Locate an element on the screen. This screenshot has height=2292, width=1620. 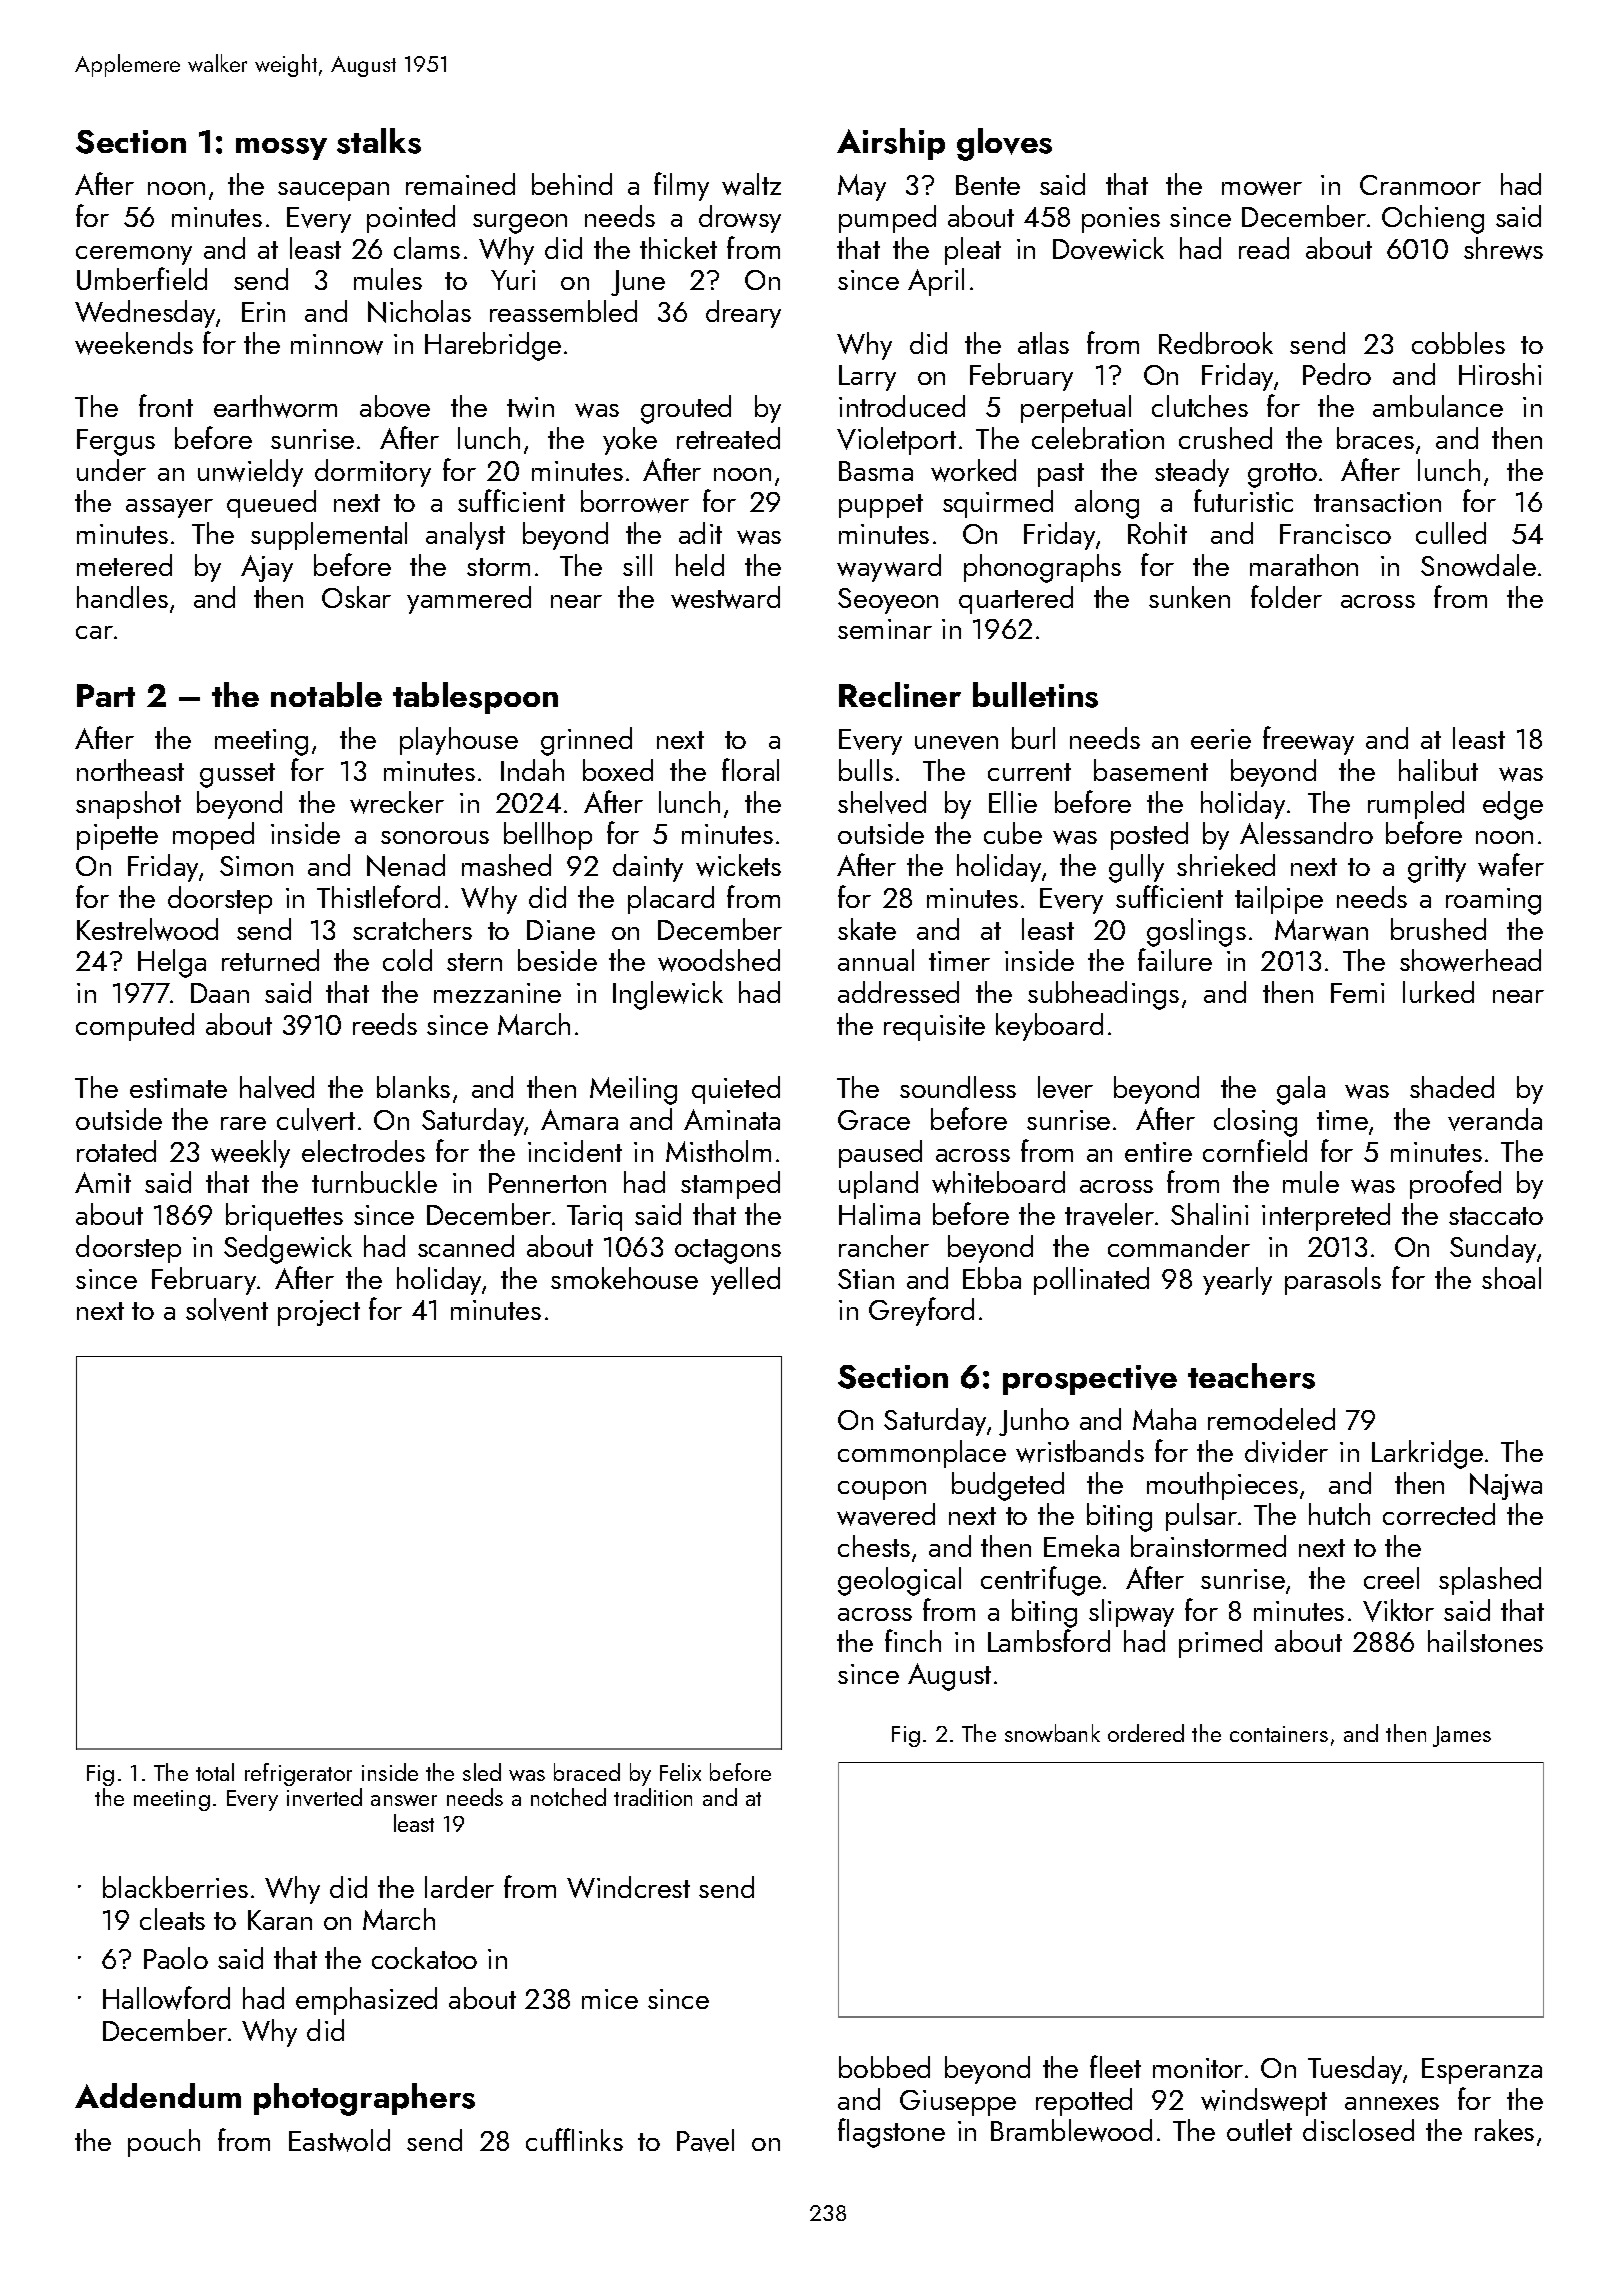
Amara is located at coordinates (579, 1119).
